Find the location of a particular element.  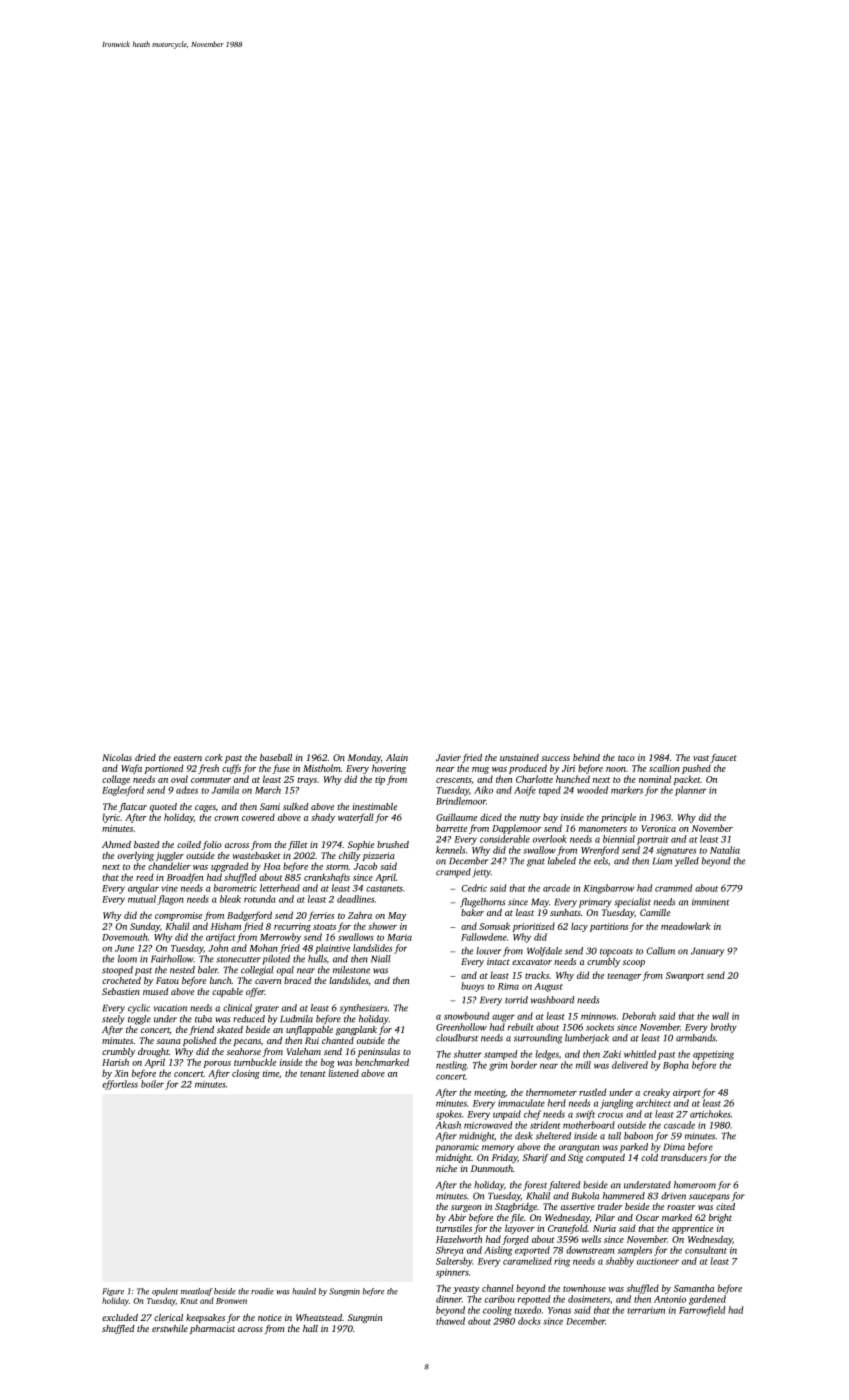

skated is located at coordinates (230, 1029).
